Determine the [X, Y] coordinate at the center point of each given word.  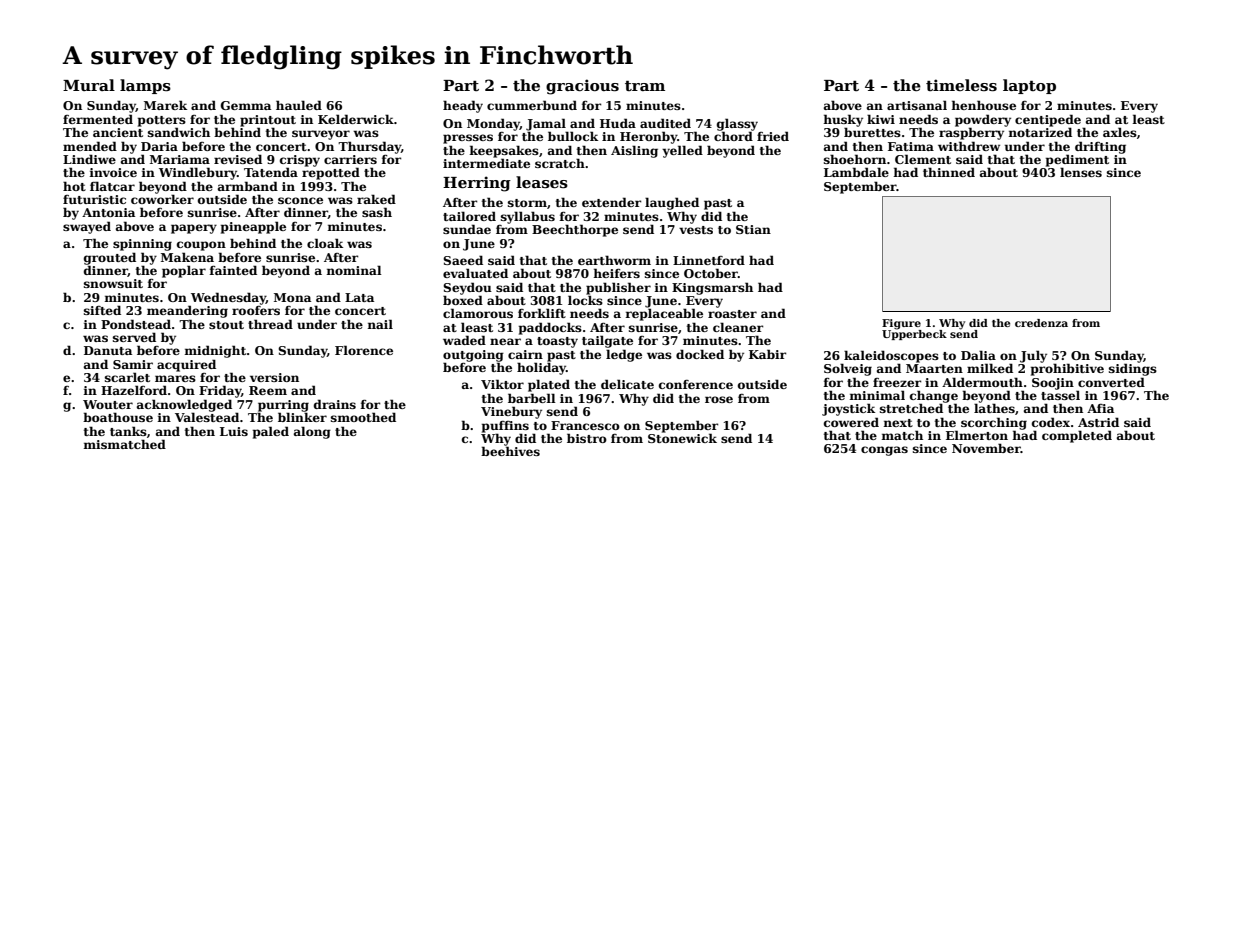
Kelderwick [356, 119]
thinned [949, 172]
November [986, 448]
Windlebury [198, 173]
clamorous [478, 313]
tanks [128, 431]
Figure [901, 324]
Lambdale [856, 172]
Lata [359, 297]
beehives [510, 451]
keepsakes [504, 151]
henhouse [983, 105]
